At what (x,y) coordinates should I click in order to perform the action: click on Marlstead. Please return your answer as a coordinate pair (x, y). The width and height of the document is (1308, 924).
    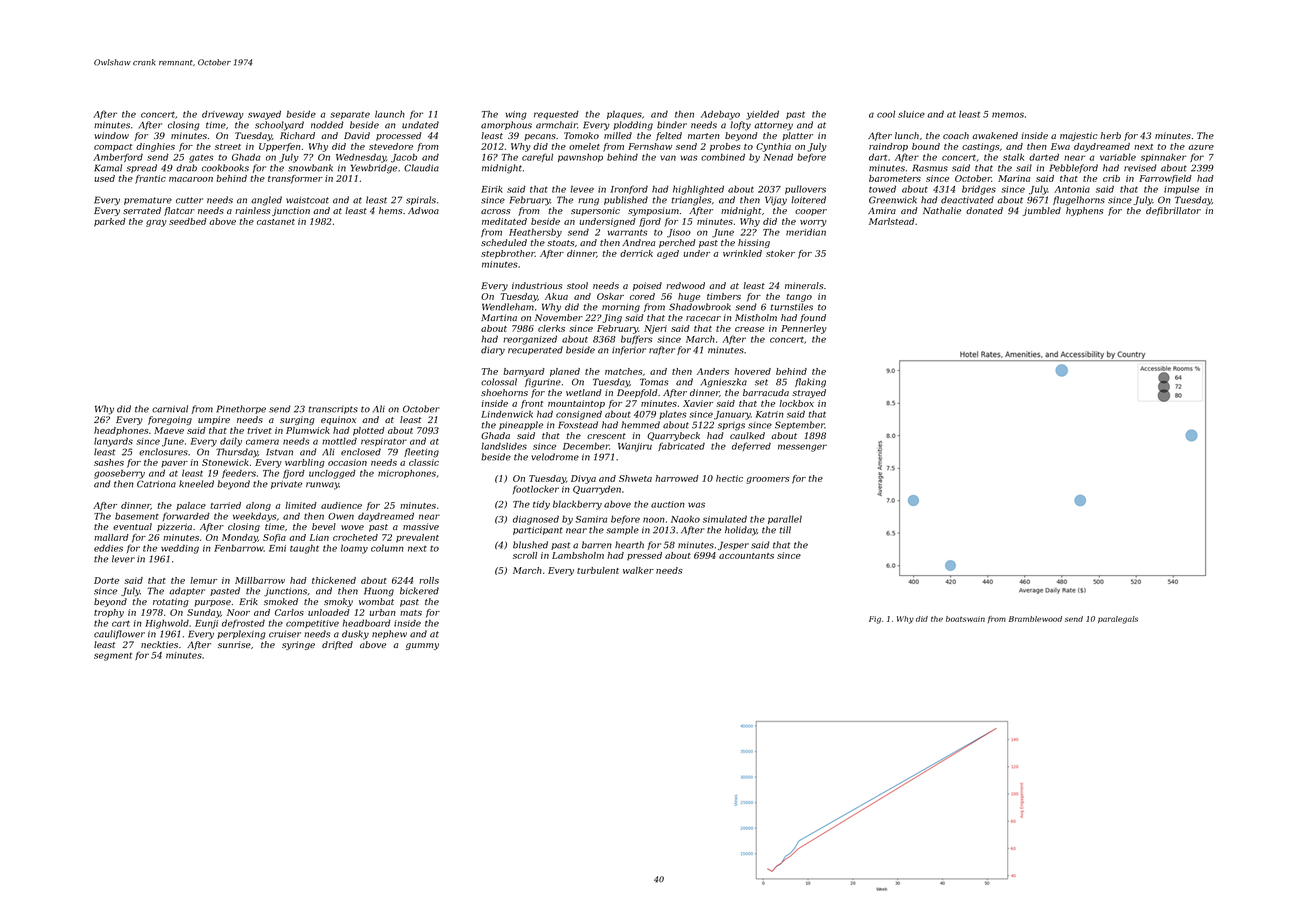
    Looking at the image, I should click on (892, 221).
